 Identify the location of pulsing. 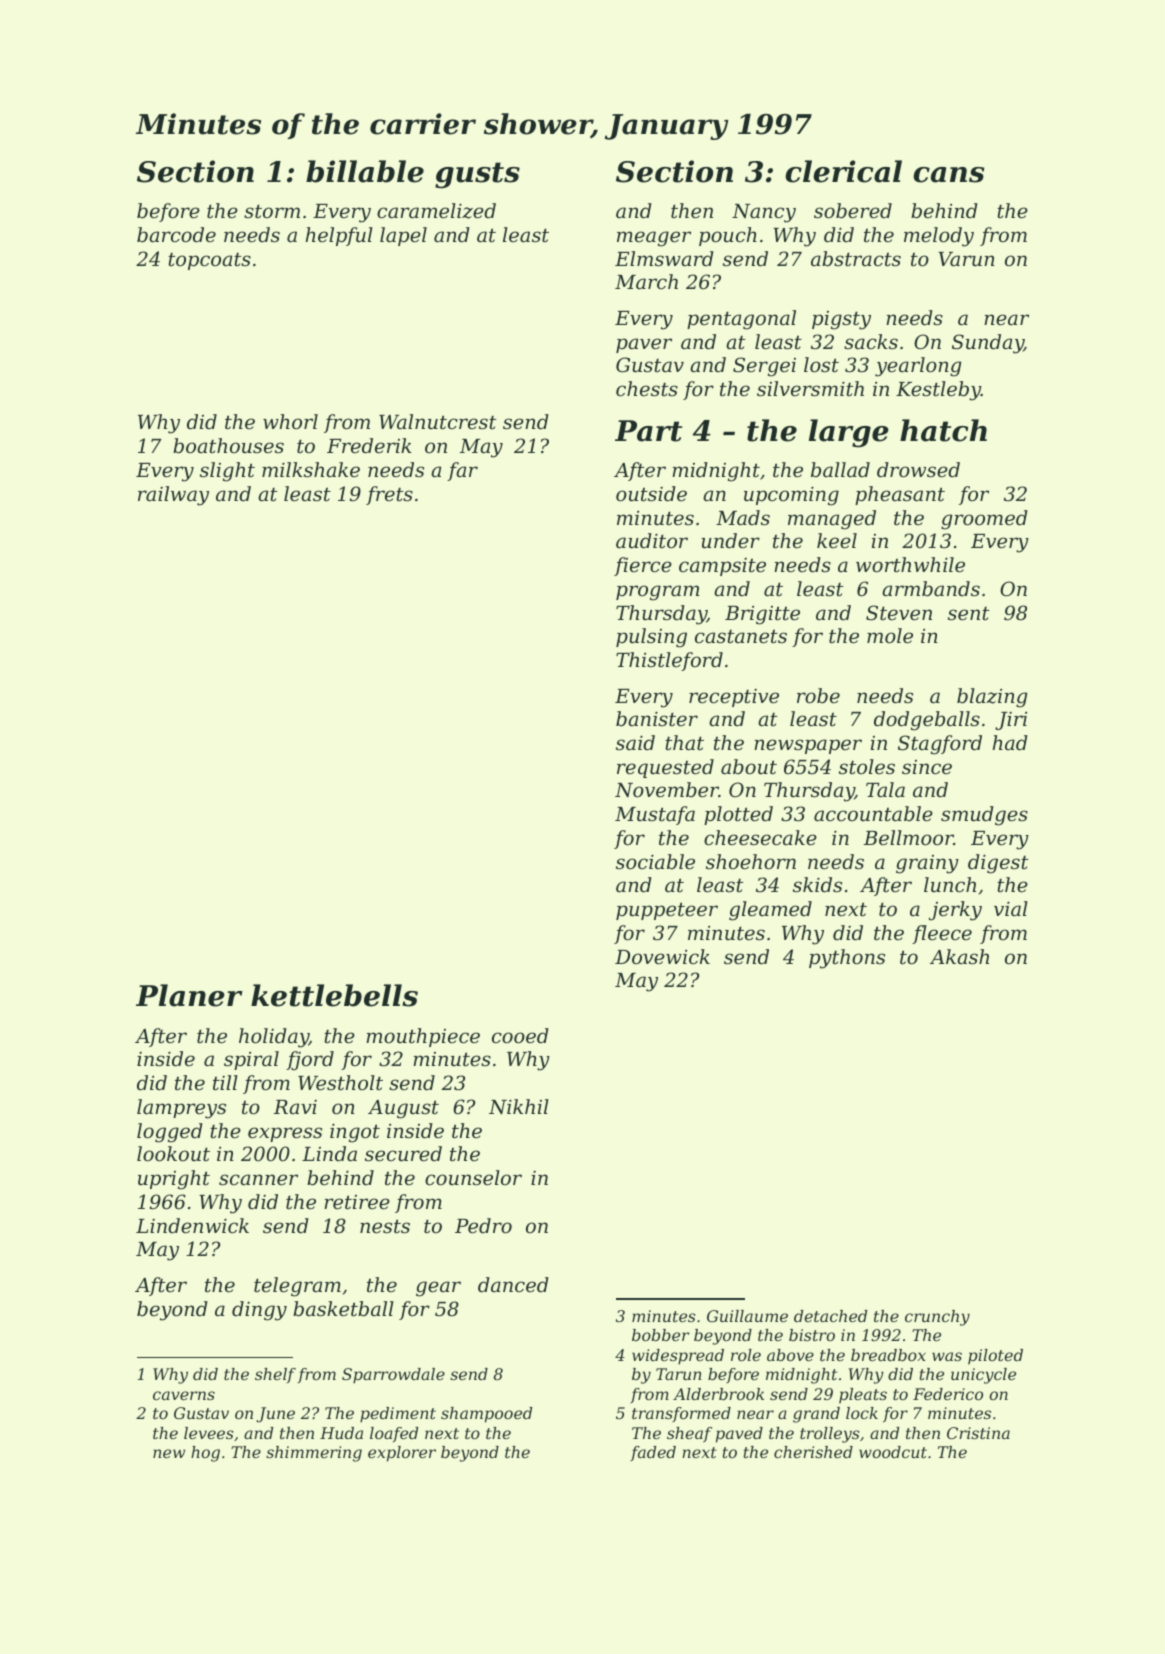
(651, 638).
